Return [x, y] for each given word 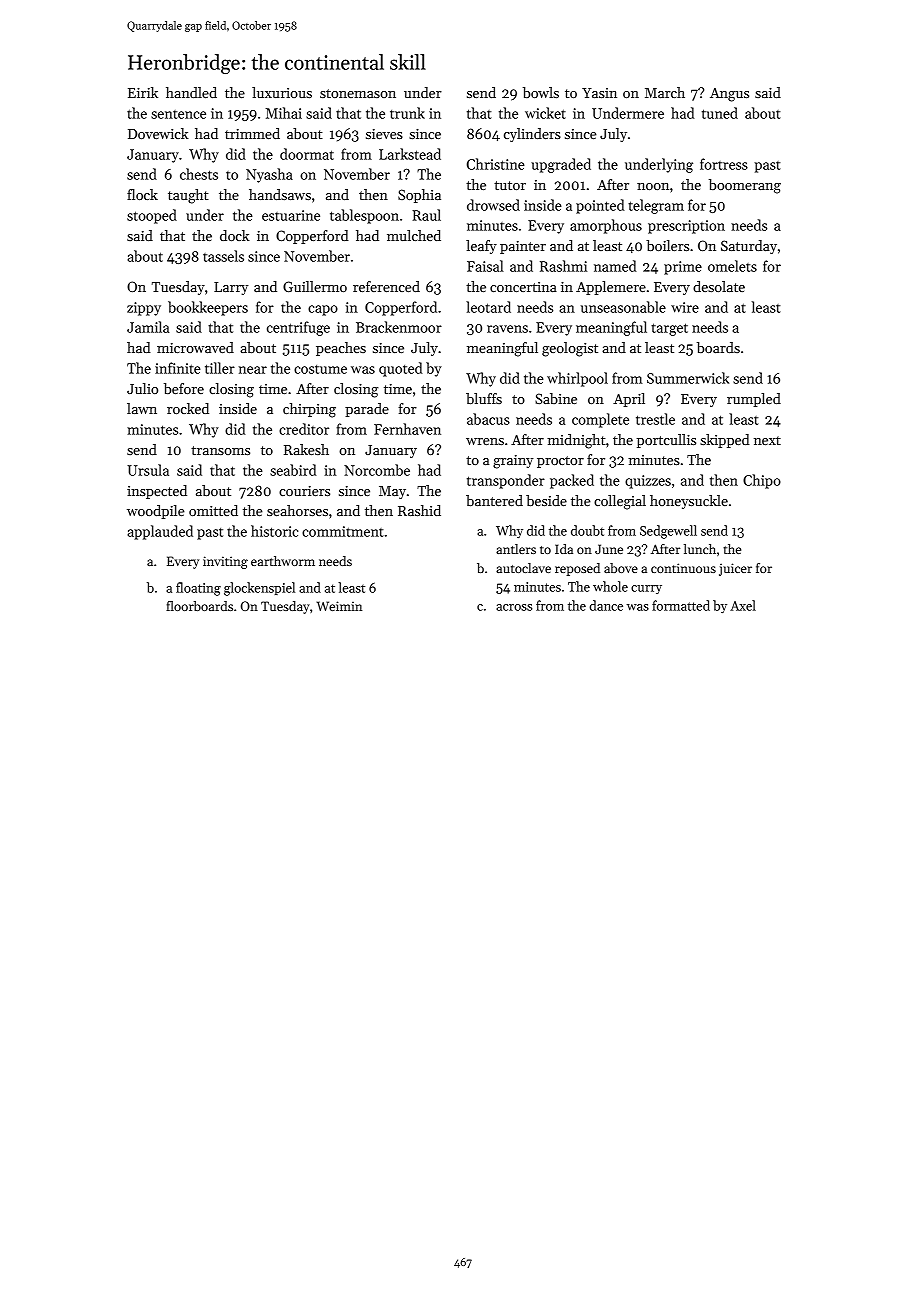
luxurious [282, 92]
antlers [516, 549]
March [665, 92]
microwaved [195, 347]
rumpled [754, 400]
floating [198, 589]
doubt [587, 530]
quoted [400, 369]
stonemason [358, 93]
